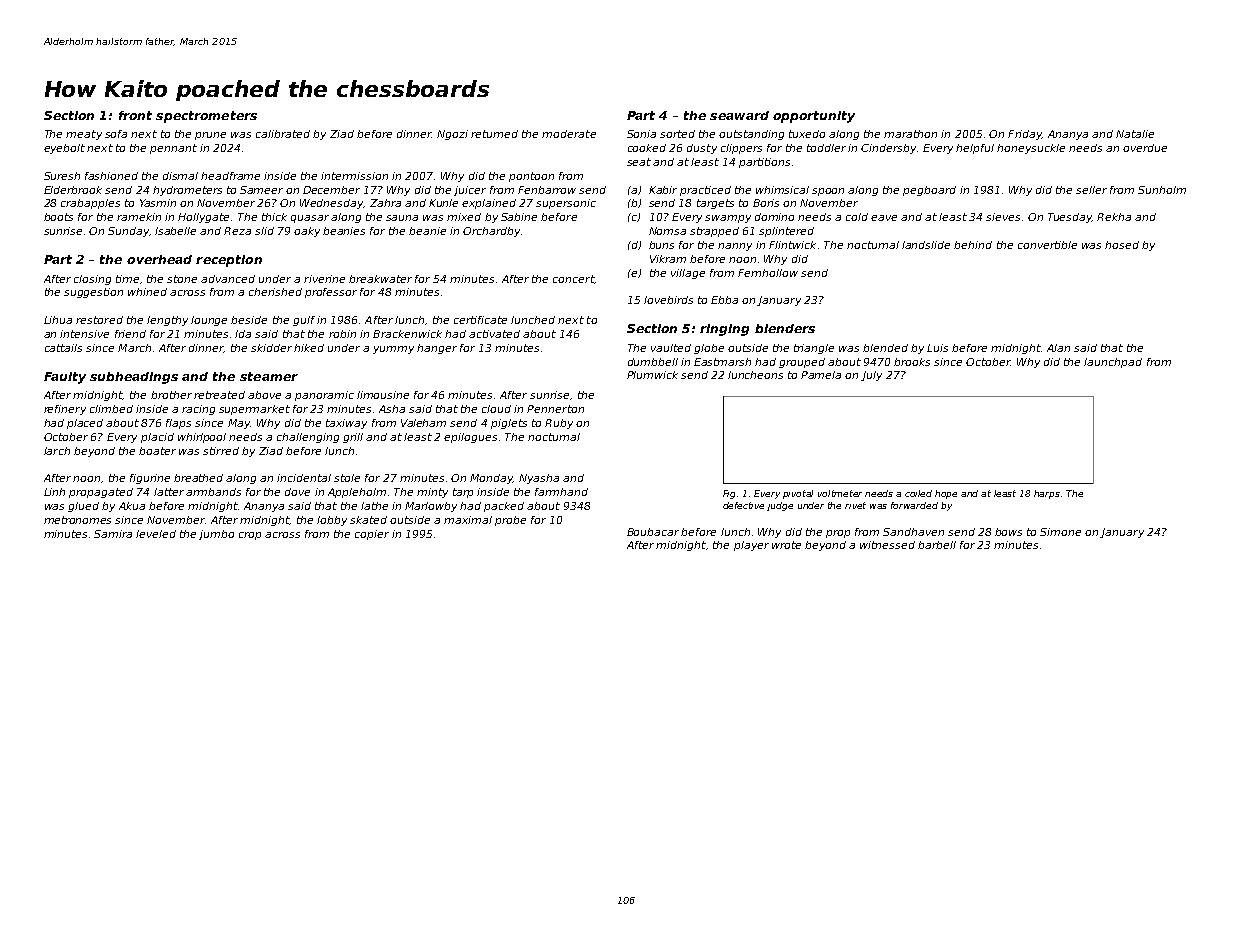  I want to click on Luis, so click(937, 348).
